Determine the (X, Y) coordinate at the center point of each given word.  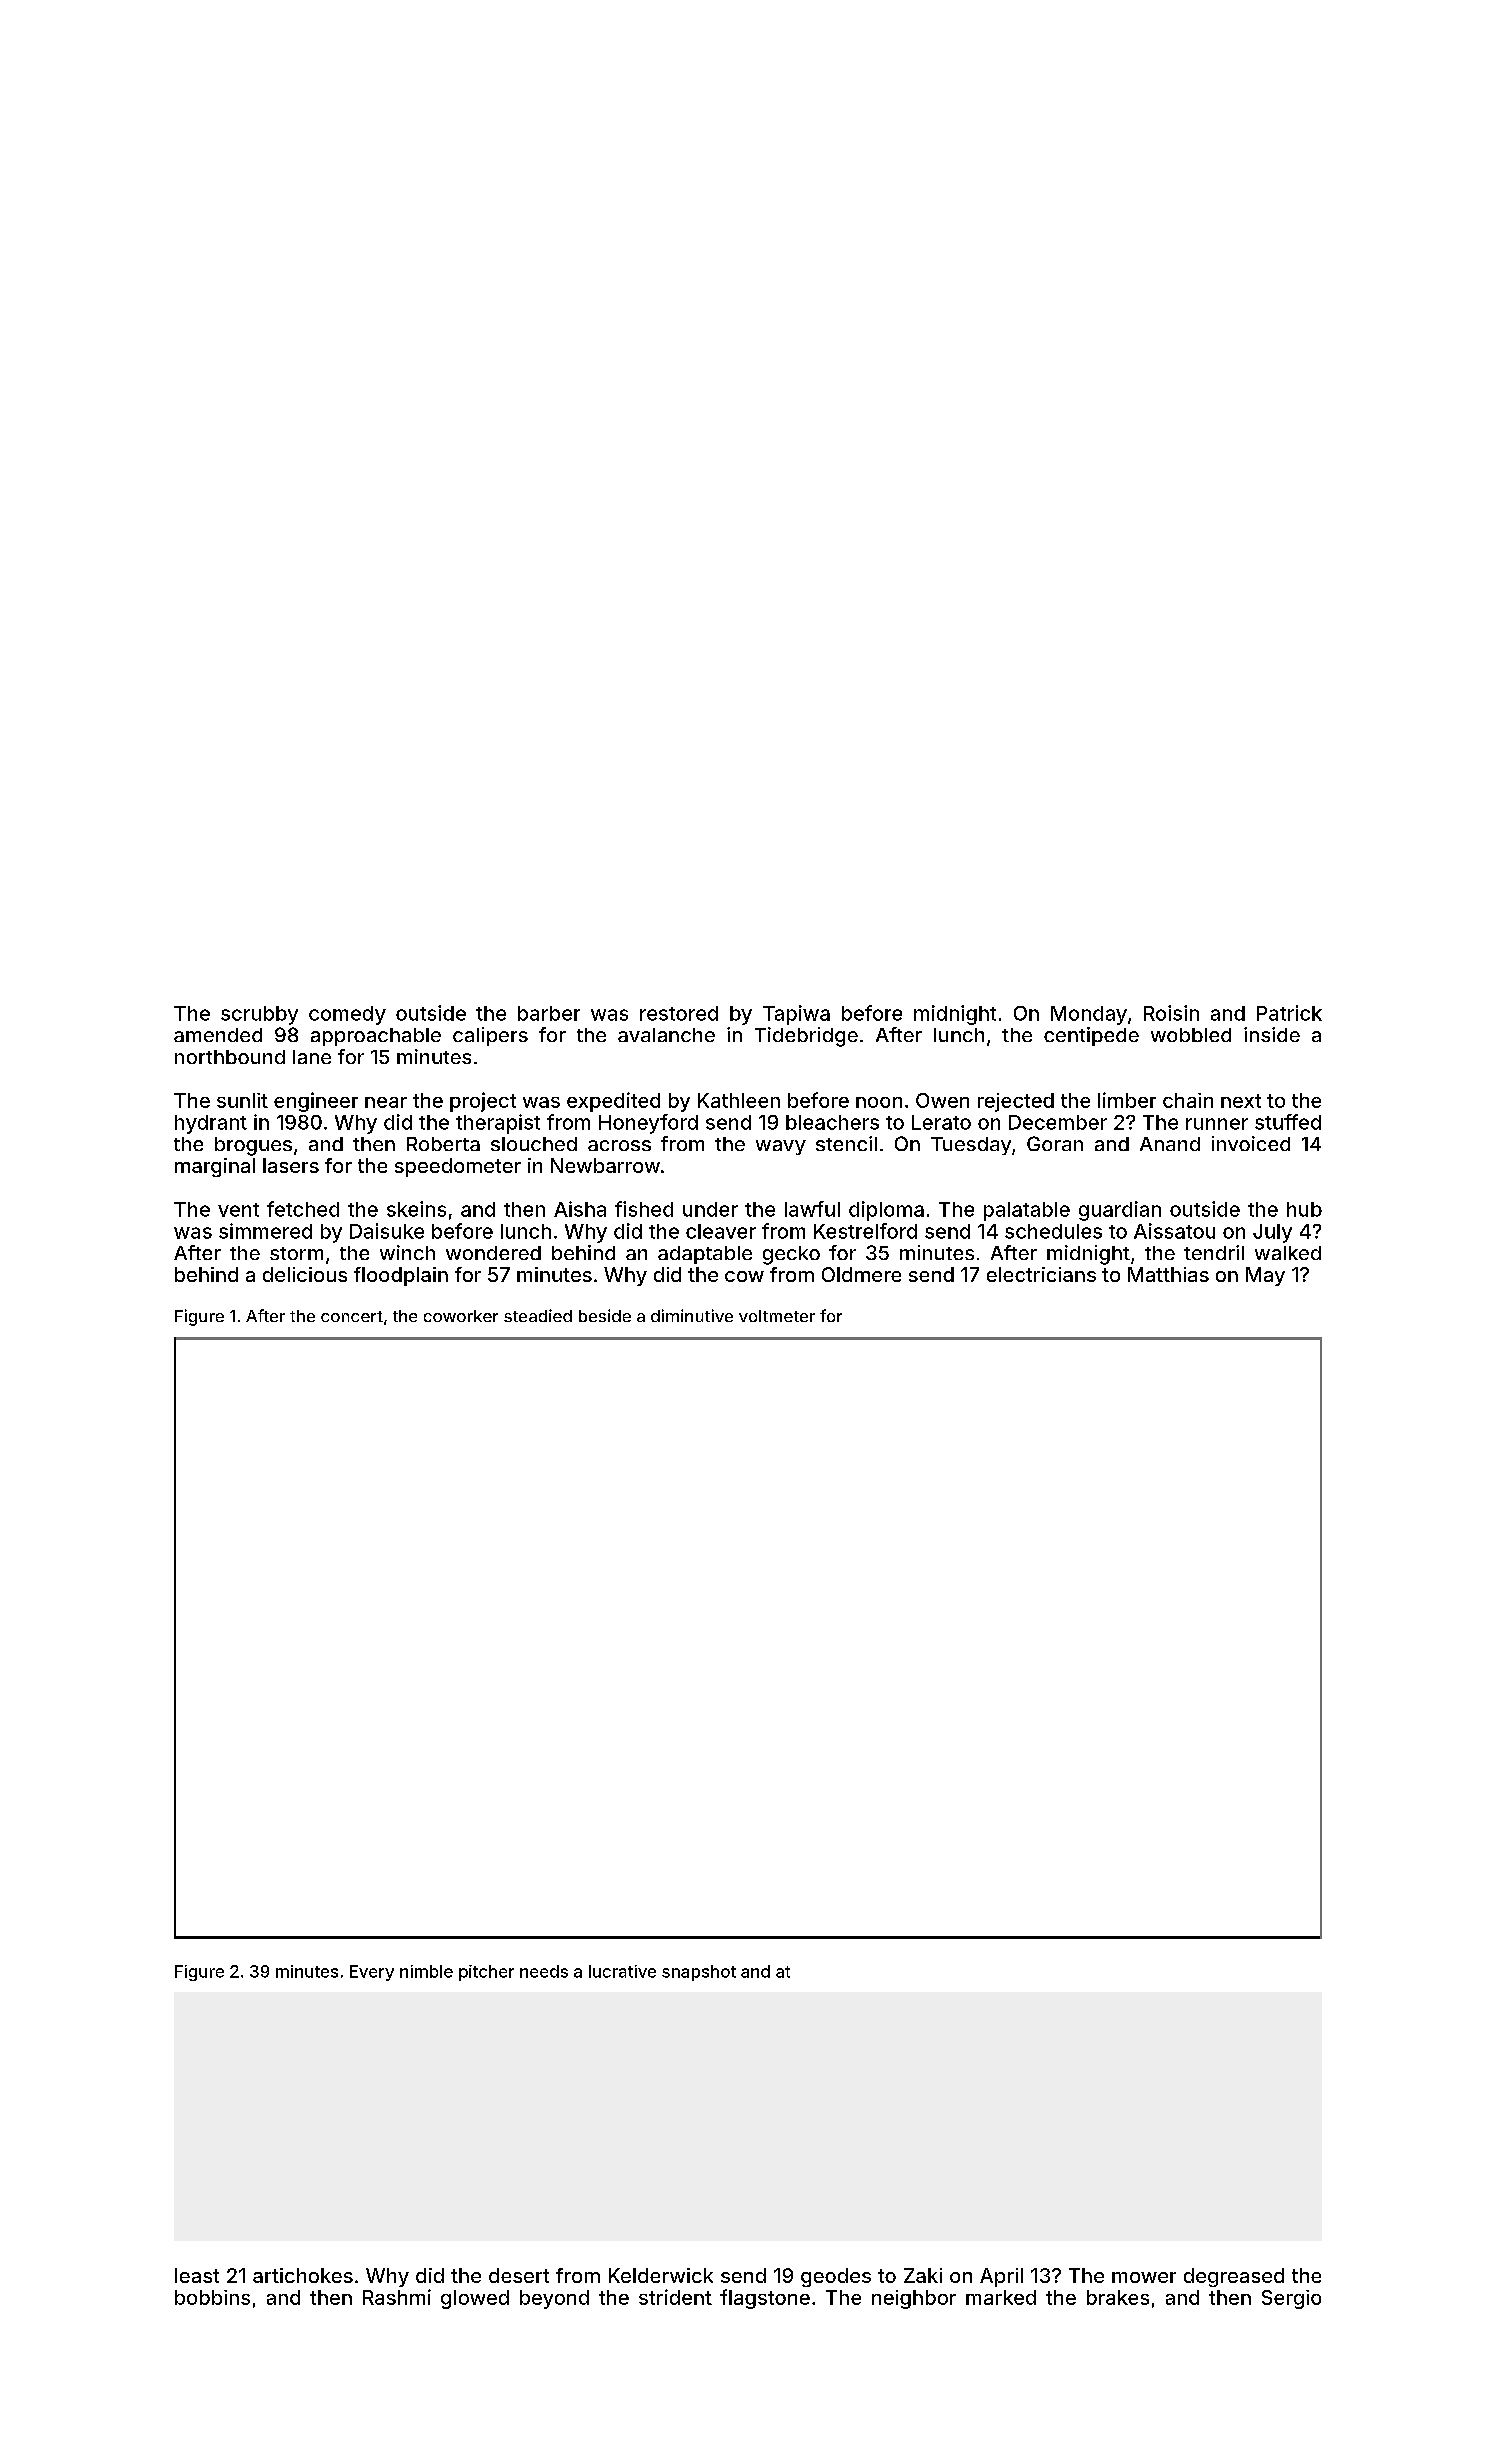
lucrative (622, 1971)
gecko (791, 1255)
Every (372, 1973)
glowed (475, 2299)
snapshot (699, 1973)
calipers (490, 1036)
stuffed (1288, 1122)
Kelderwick (661, 2275)
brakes (1118, 2297)
